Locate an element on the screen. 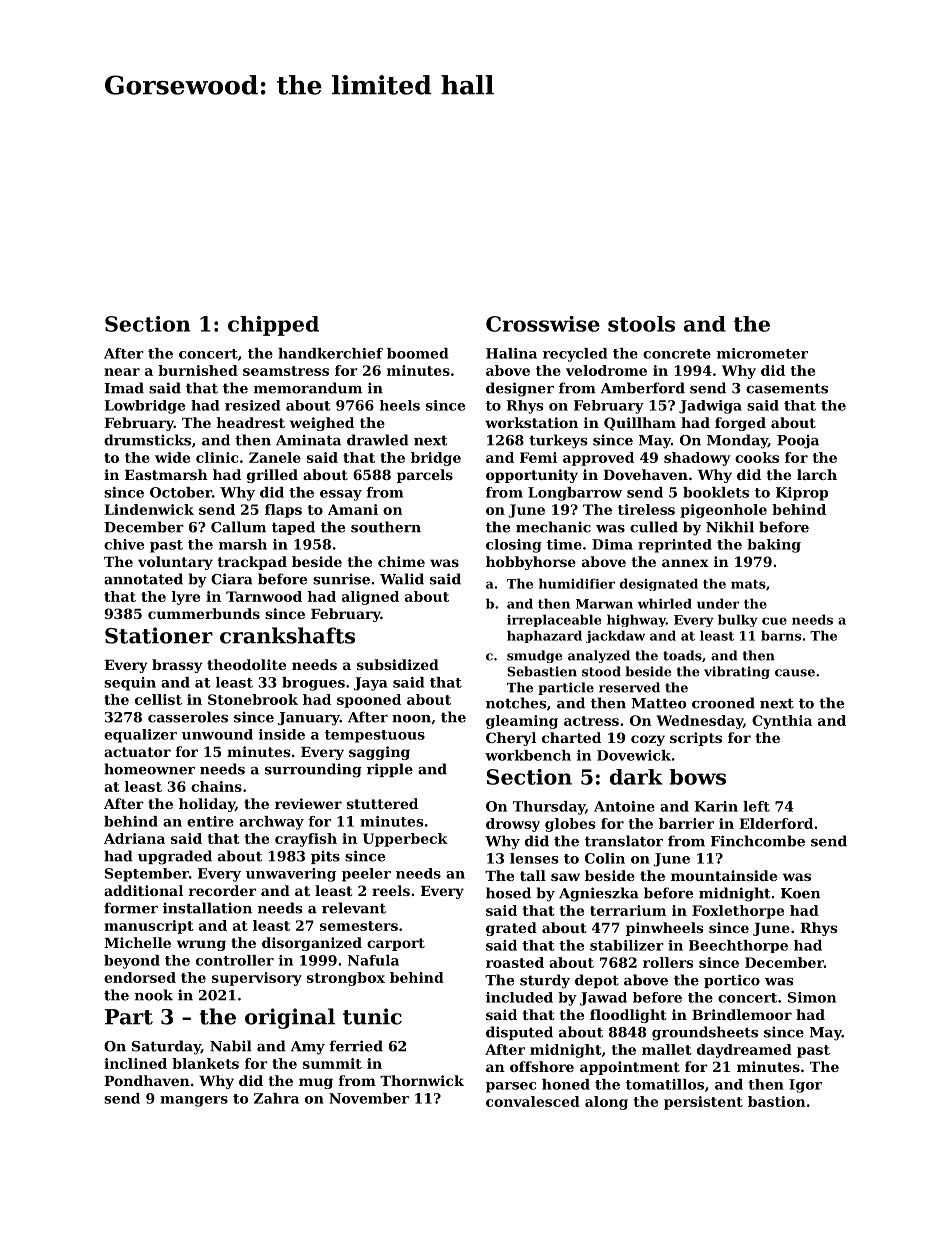 This screenshot has width=952, height=1233. archway is located at coordinates (271, 823).
